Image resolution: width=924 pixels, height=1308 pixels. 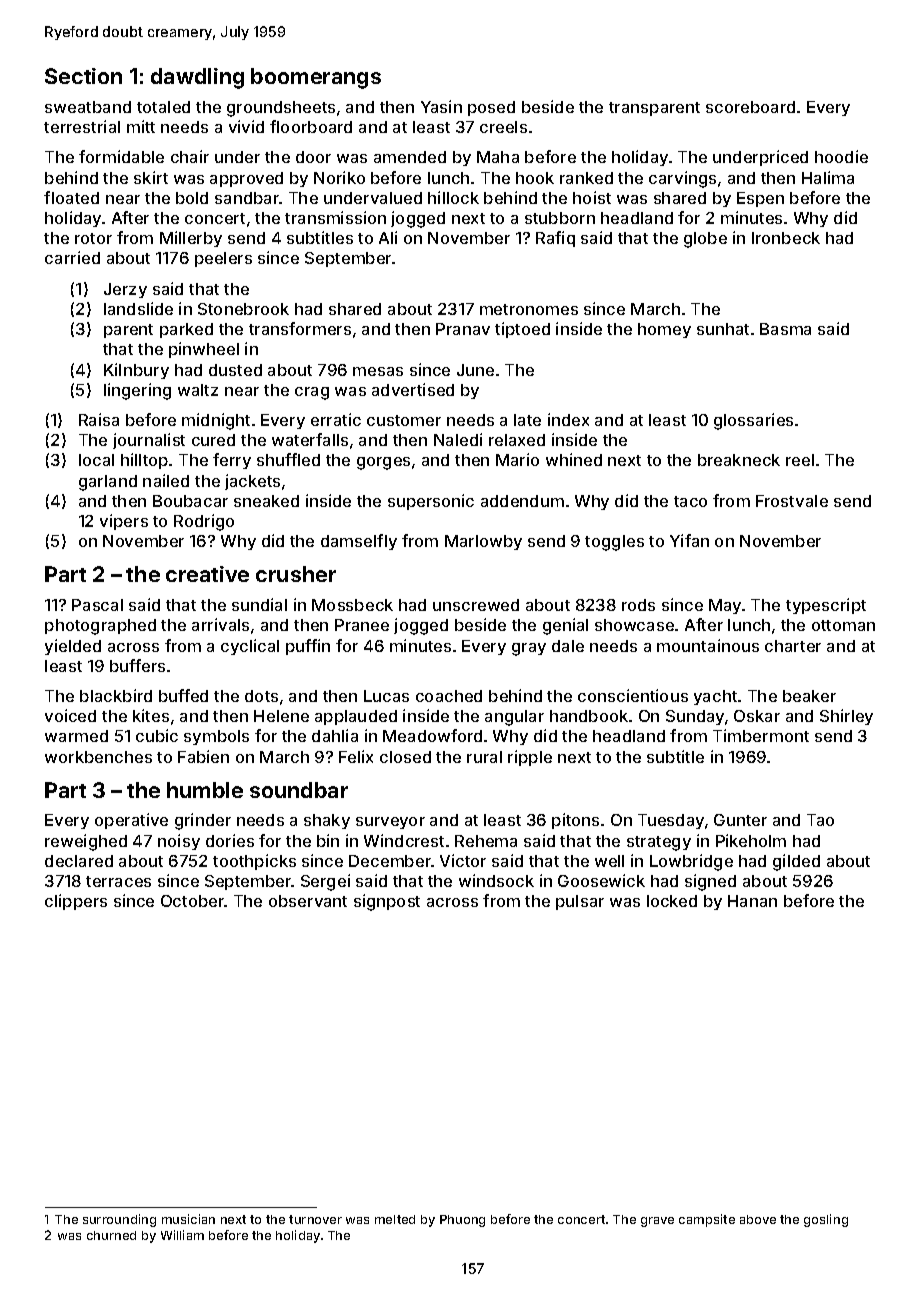 What do you see at coordinates (72, 257) in the document?
I see `carried` at bounding box center [72, 257].
